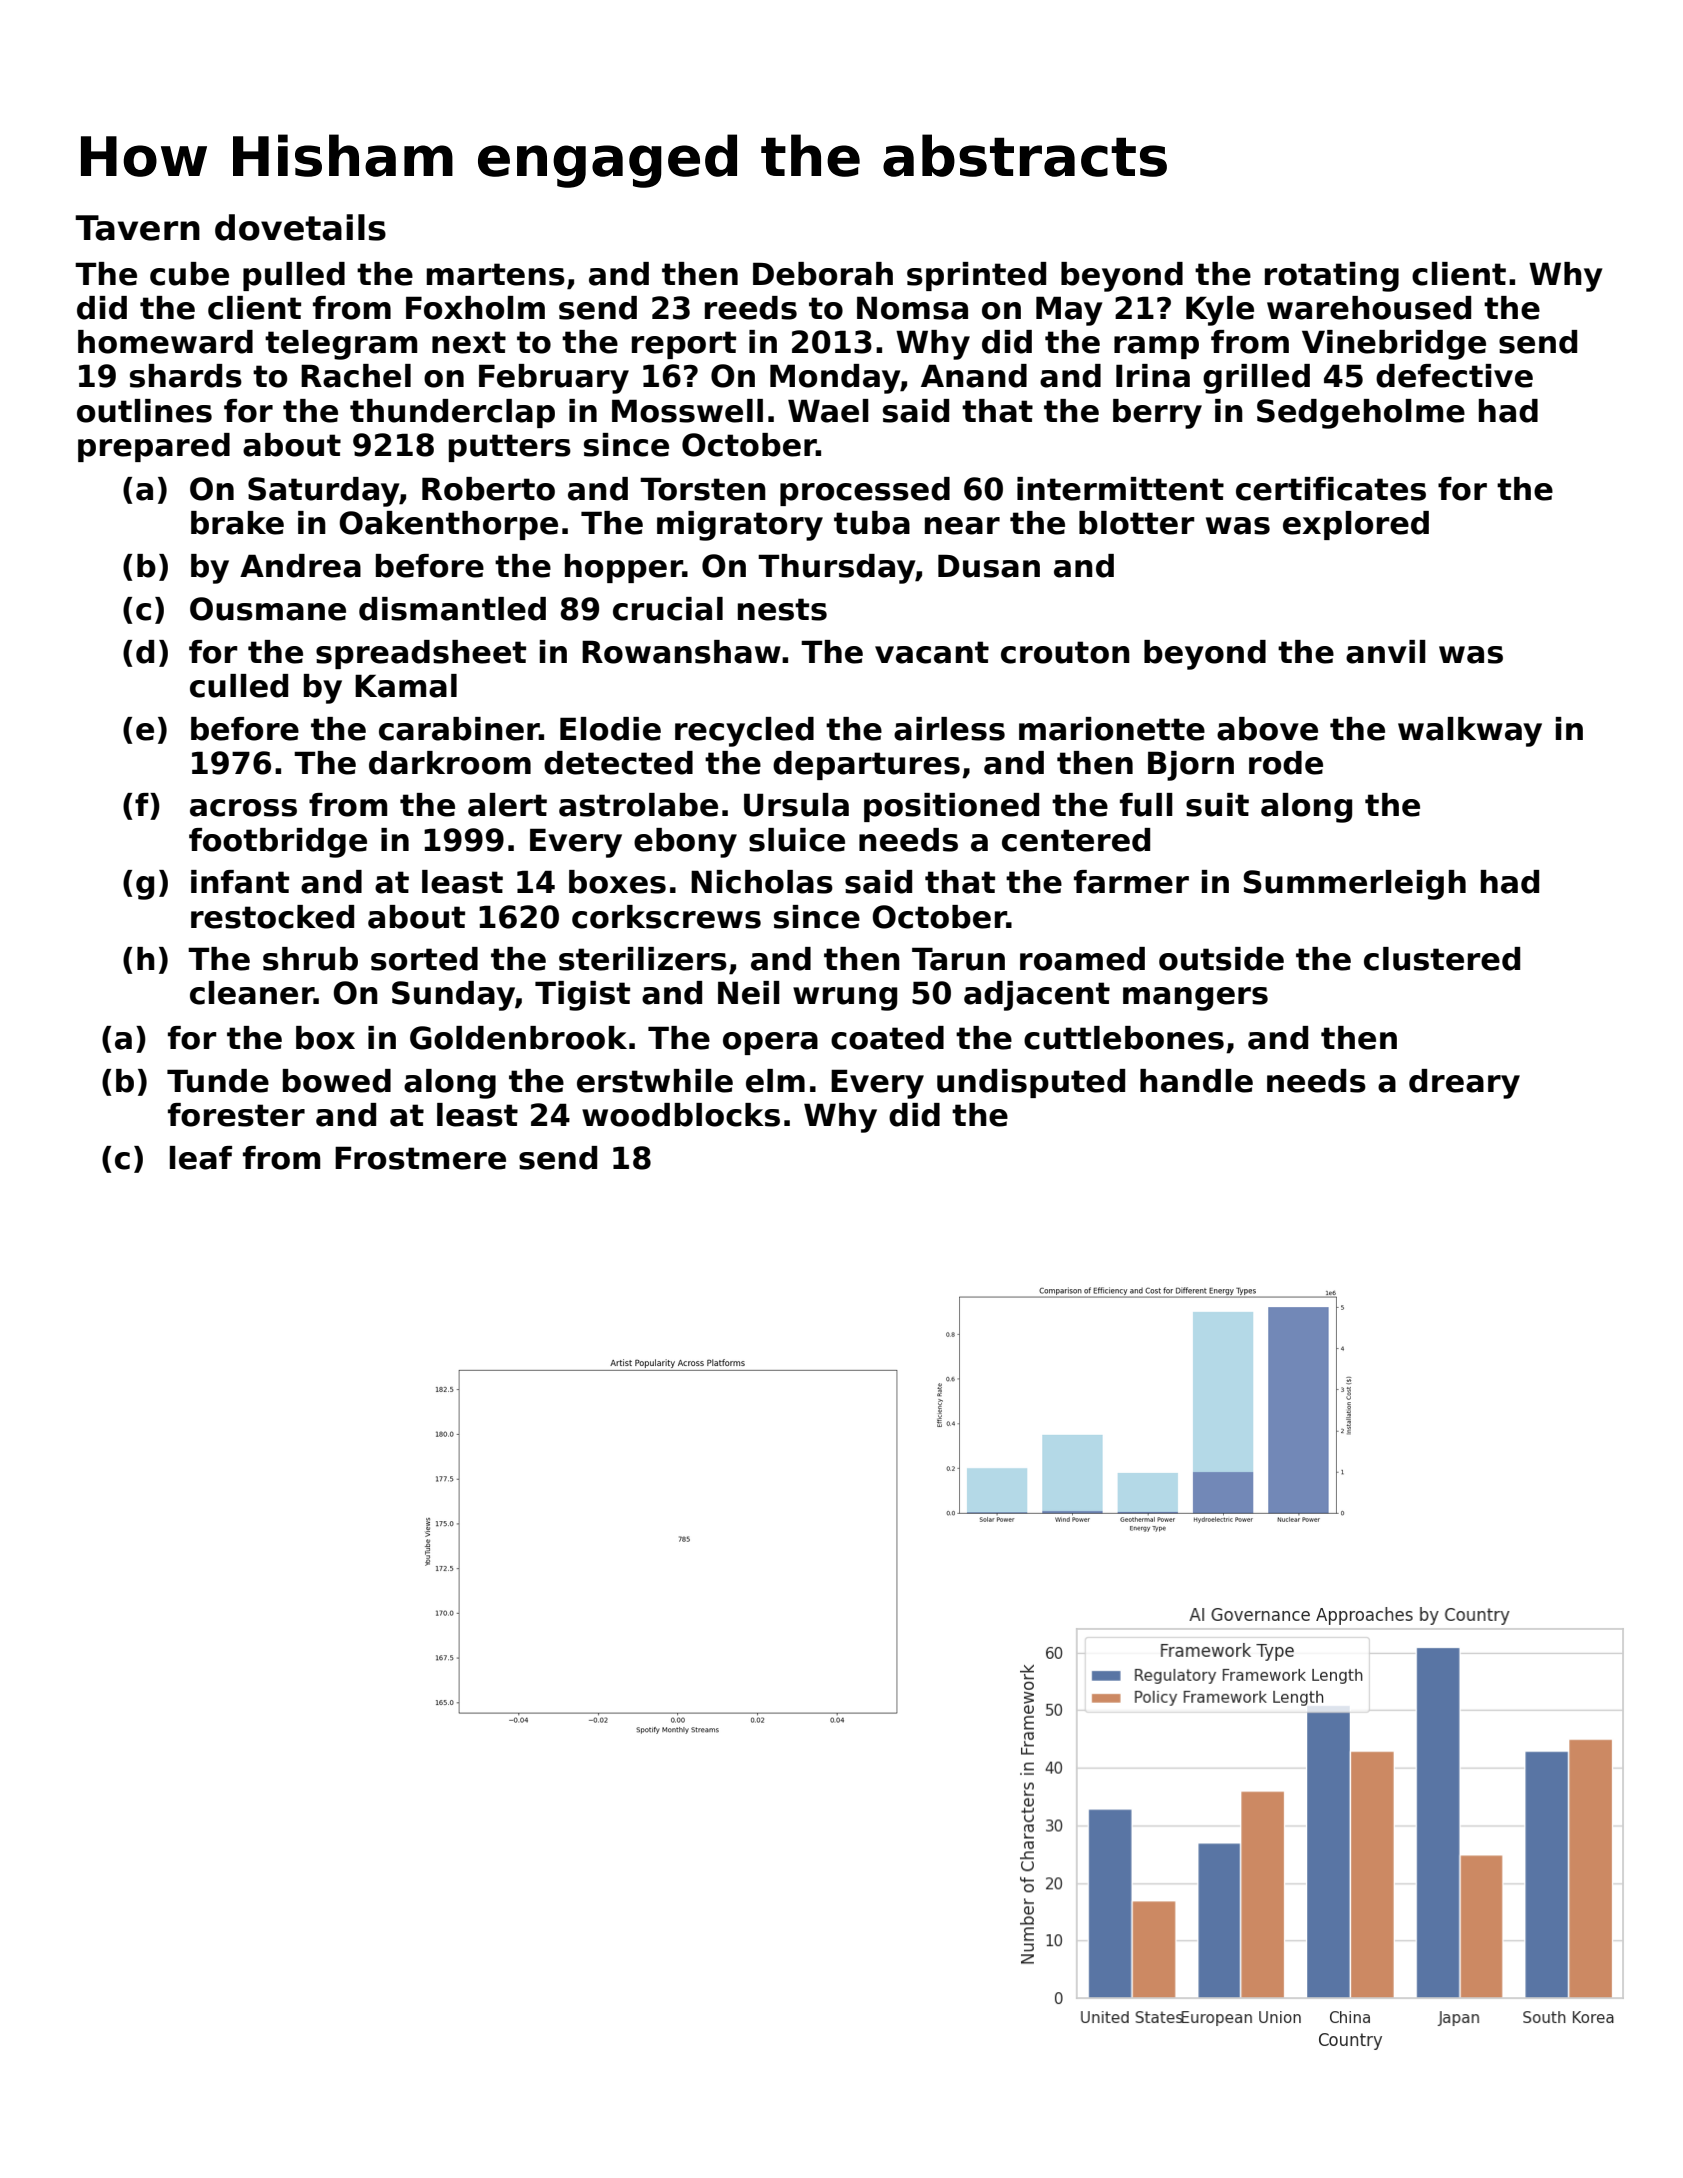 The width and height of the screenshot is (1683, 2178). What do you see at coordinates (1220, 311) in the screenshot?
I see `Kyle` at bounding box center [1220, 311].
